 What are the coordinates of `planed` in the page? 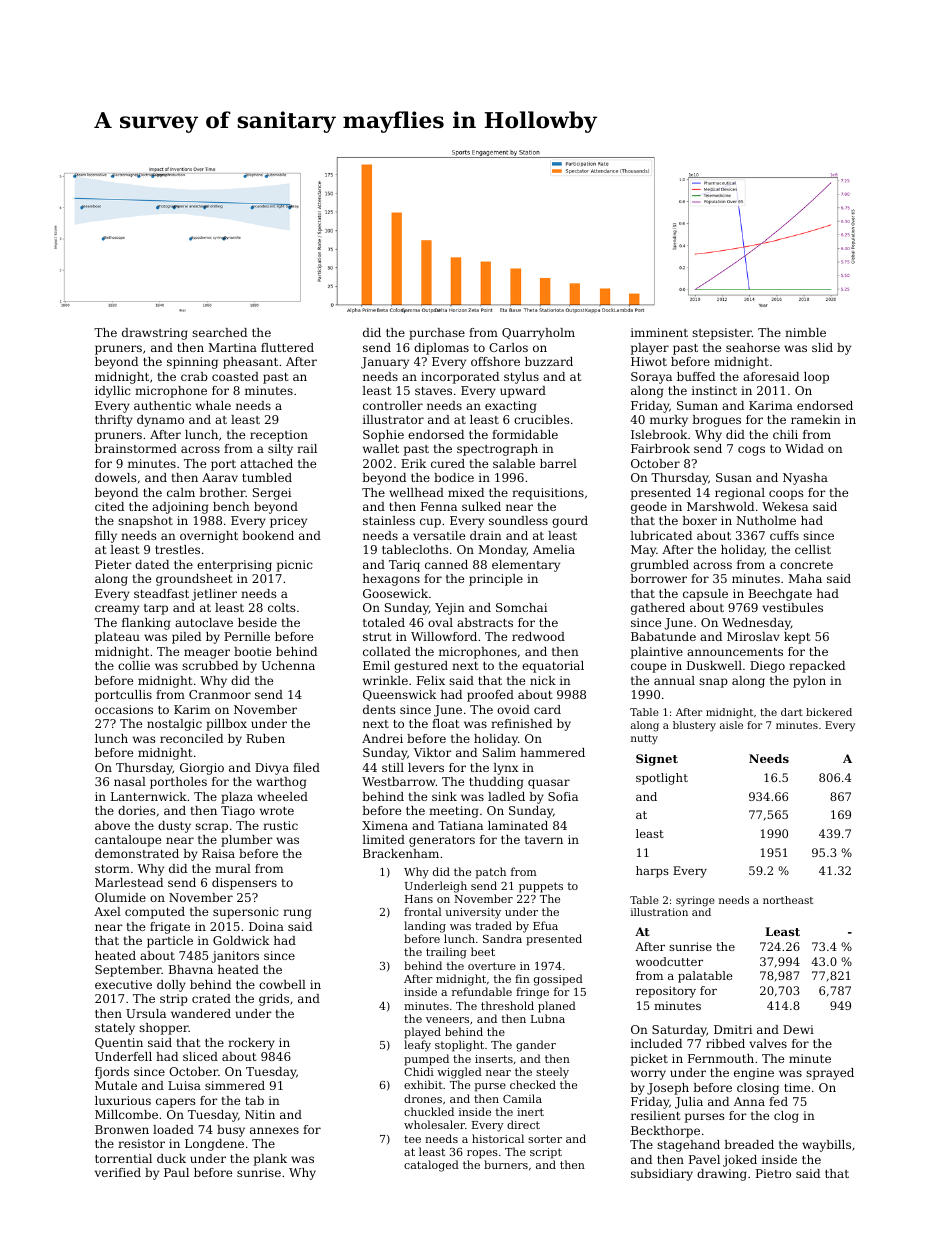 It's located at (557, 1007).
